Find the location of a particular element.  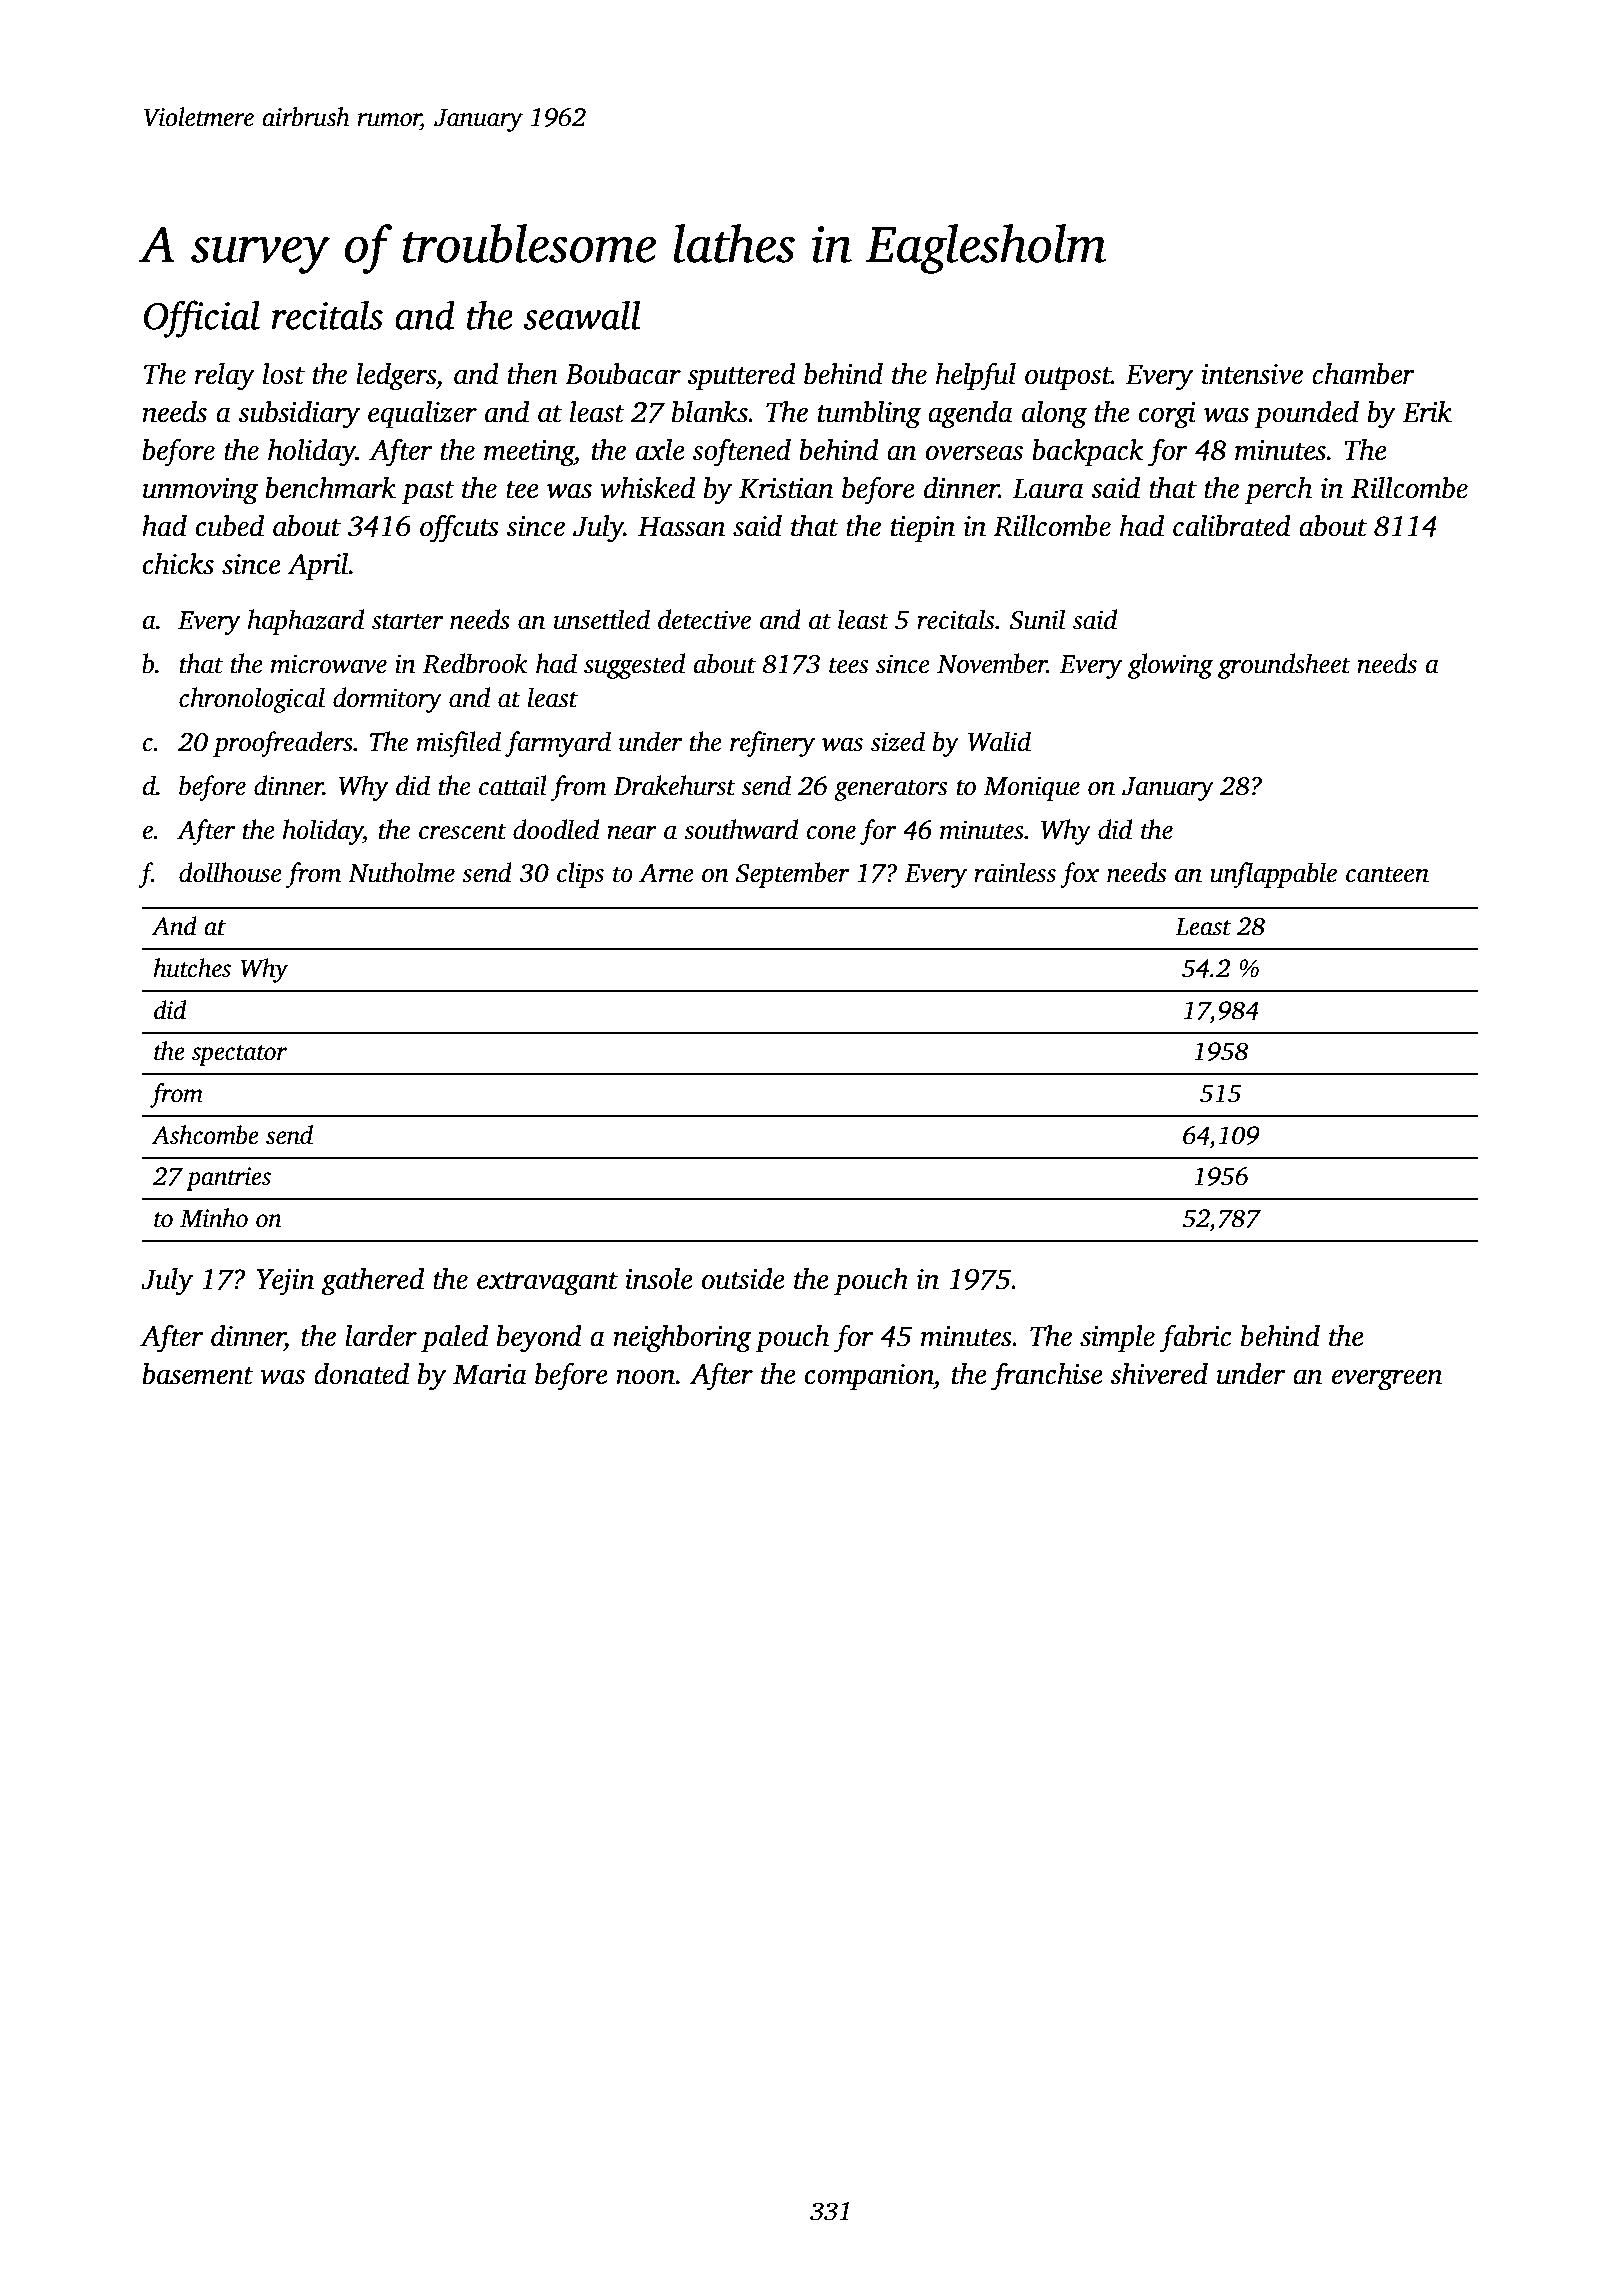

dollhouse is located at coordinates (230, 872).
